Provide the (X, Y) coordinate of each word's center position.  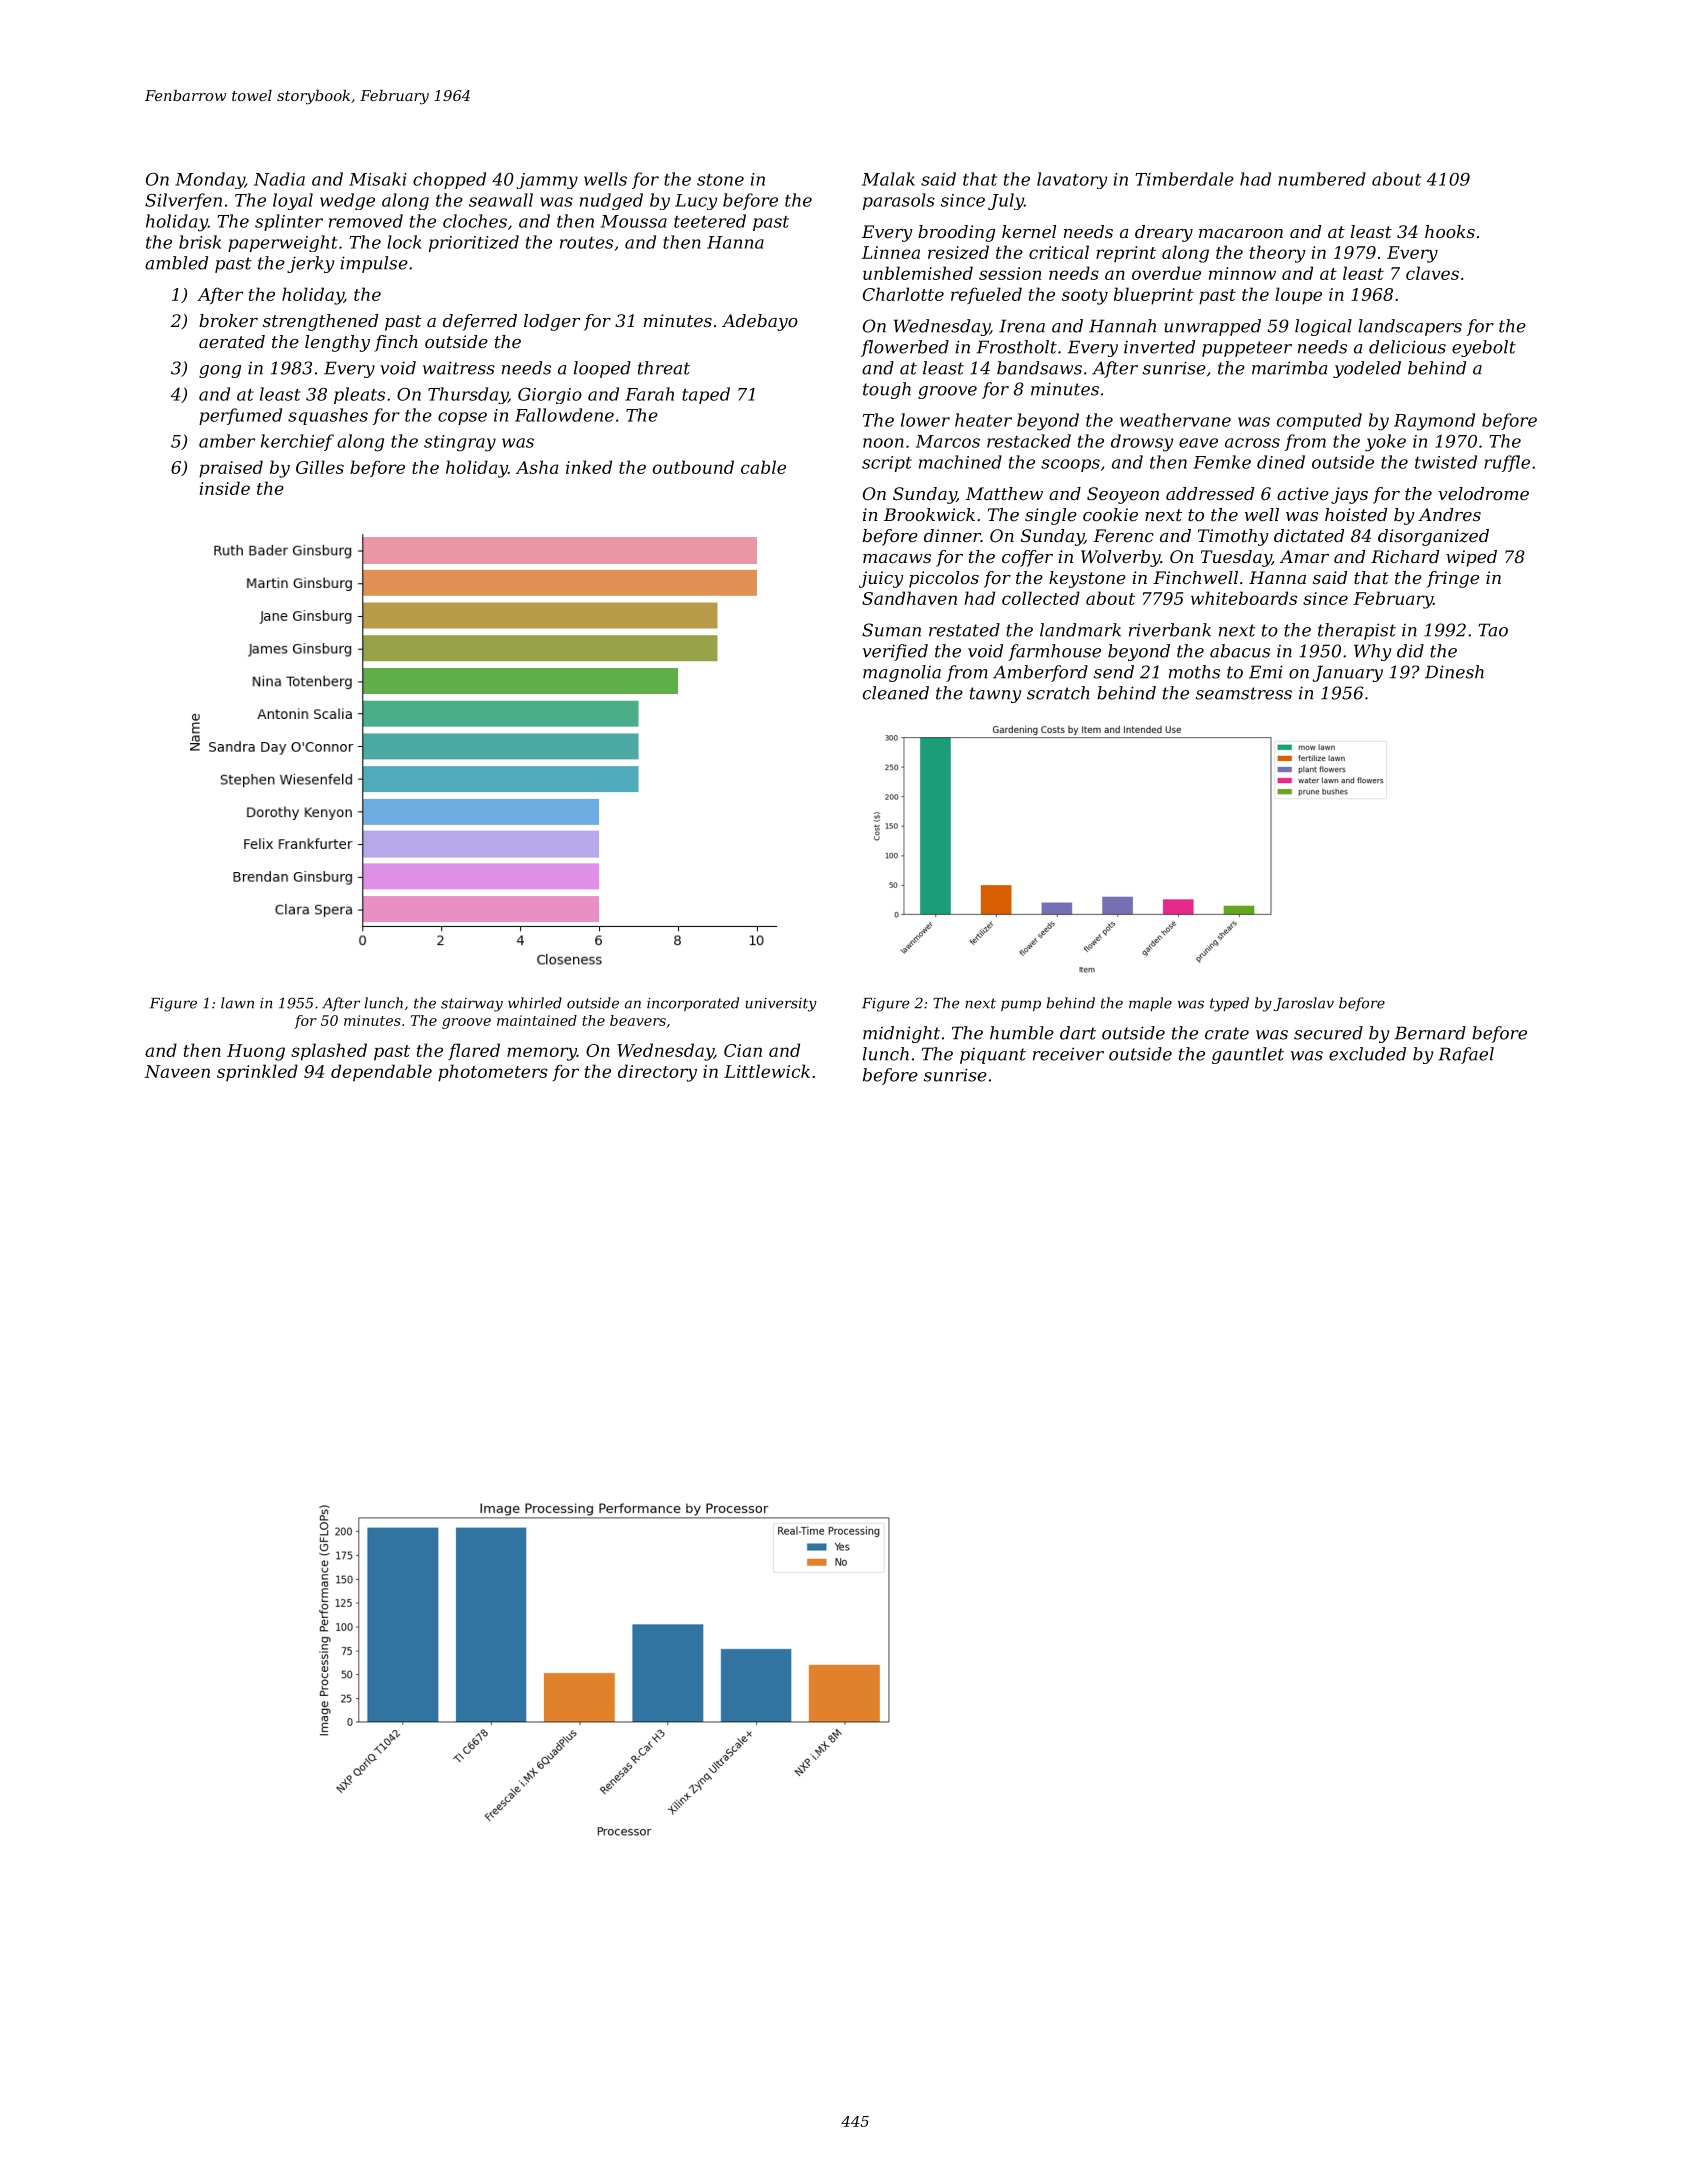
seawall (501, 200)
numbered (1322, 179)
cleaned (896, 693)
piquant (993, 1056)
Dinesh (1454, 672)
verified (895, 652)
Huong (256, 1052)
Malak (888, 179)
